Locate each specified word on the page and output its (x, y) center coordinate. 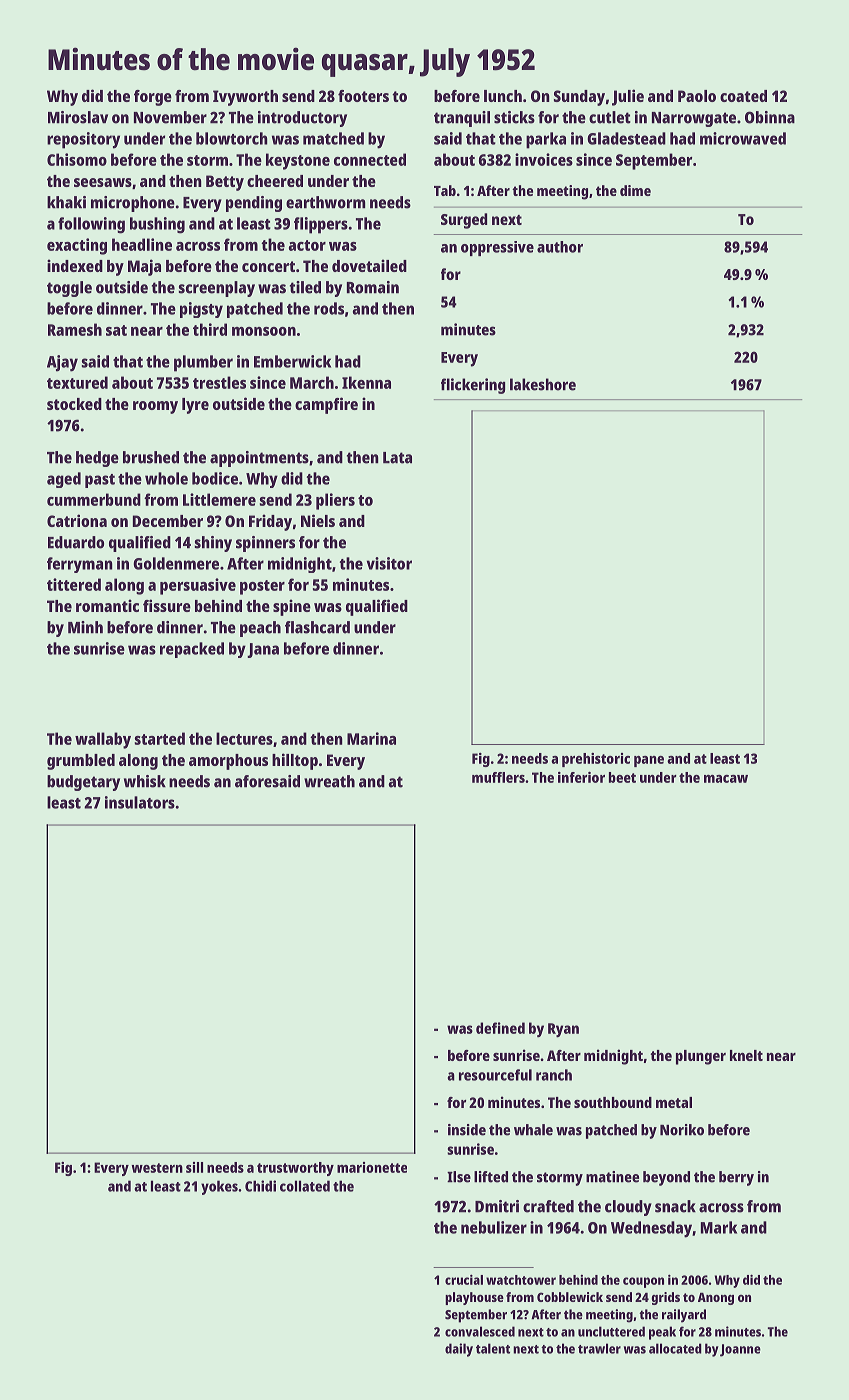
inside (467, 1130)
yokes (219, 1187)
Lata (397, 458)
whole (166, 478)
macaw (726, 779)
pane (649, 761)
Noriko (682, 1130)
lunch (503, 96)
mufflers (498, 777)
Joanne (740, 1350)
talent (493, 1348)
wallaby (103, 740)
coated (743, 96)
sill (194, 1167)
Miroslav (78, 117)
